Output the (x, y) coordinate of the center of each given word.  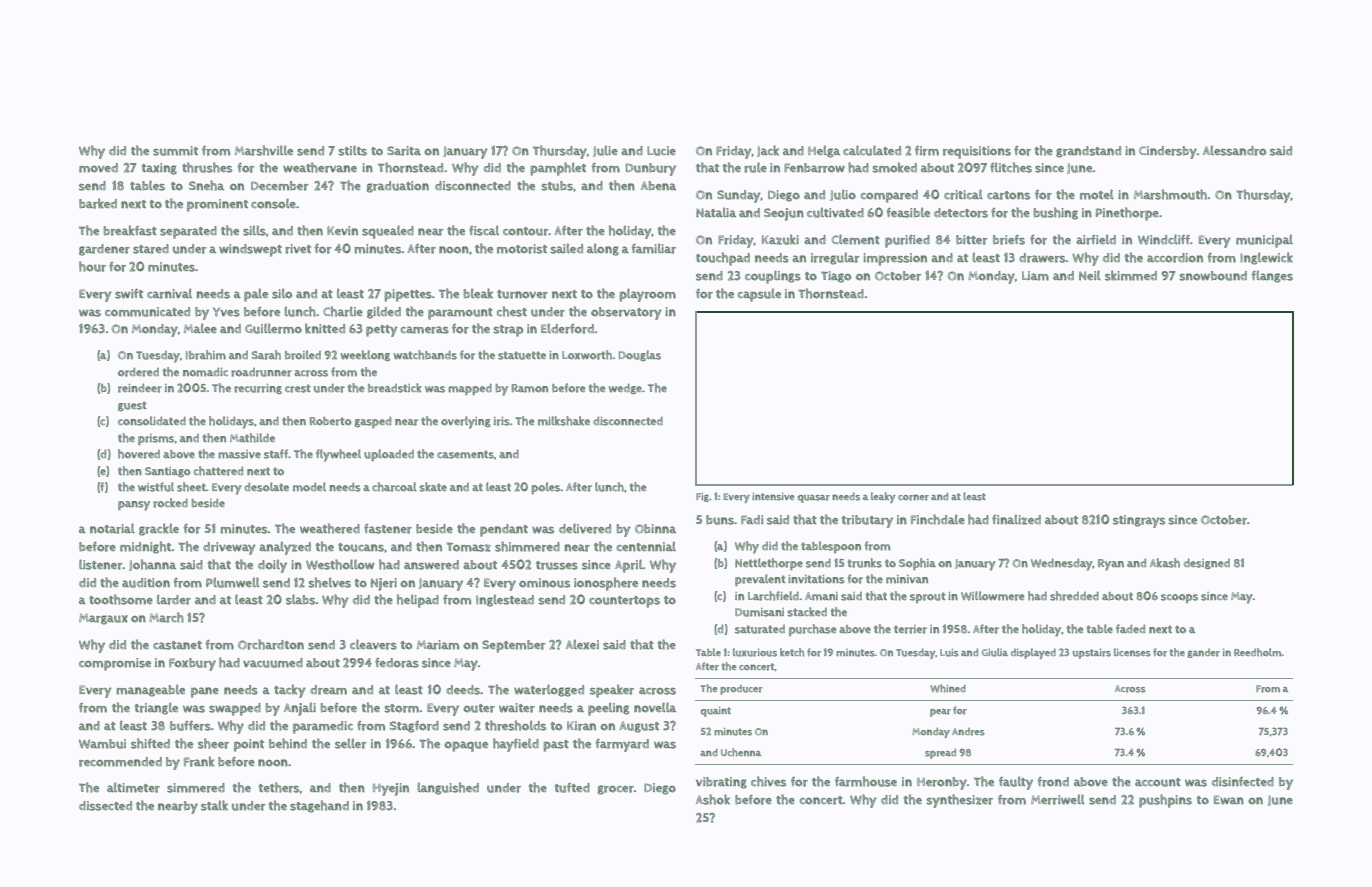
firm (927, 151)
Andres (968, 732)
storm (401, 708)
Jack (768, 151)
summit (175, 151)
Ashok (713, 799)
